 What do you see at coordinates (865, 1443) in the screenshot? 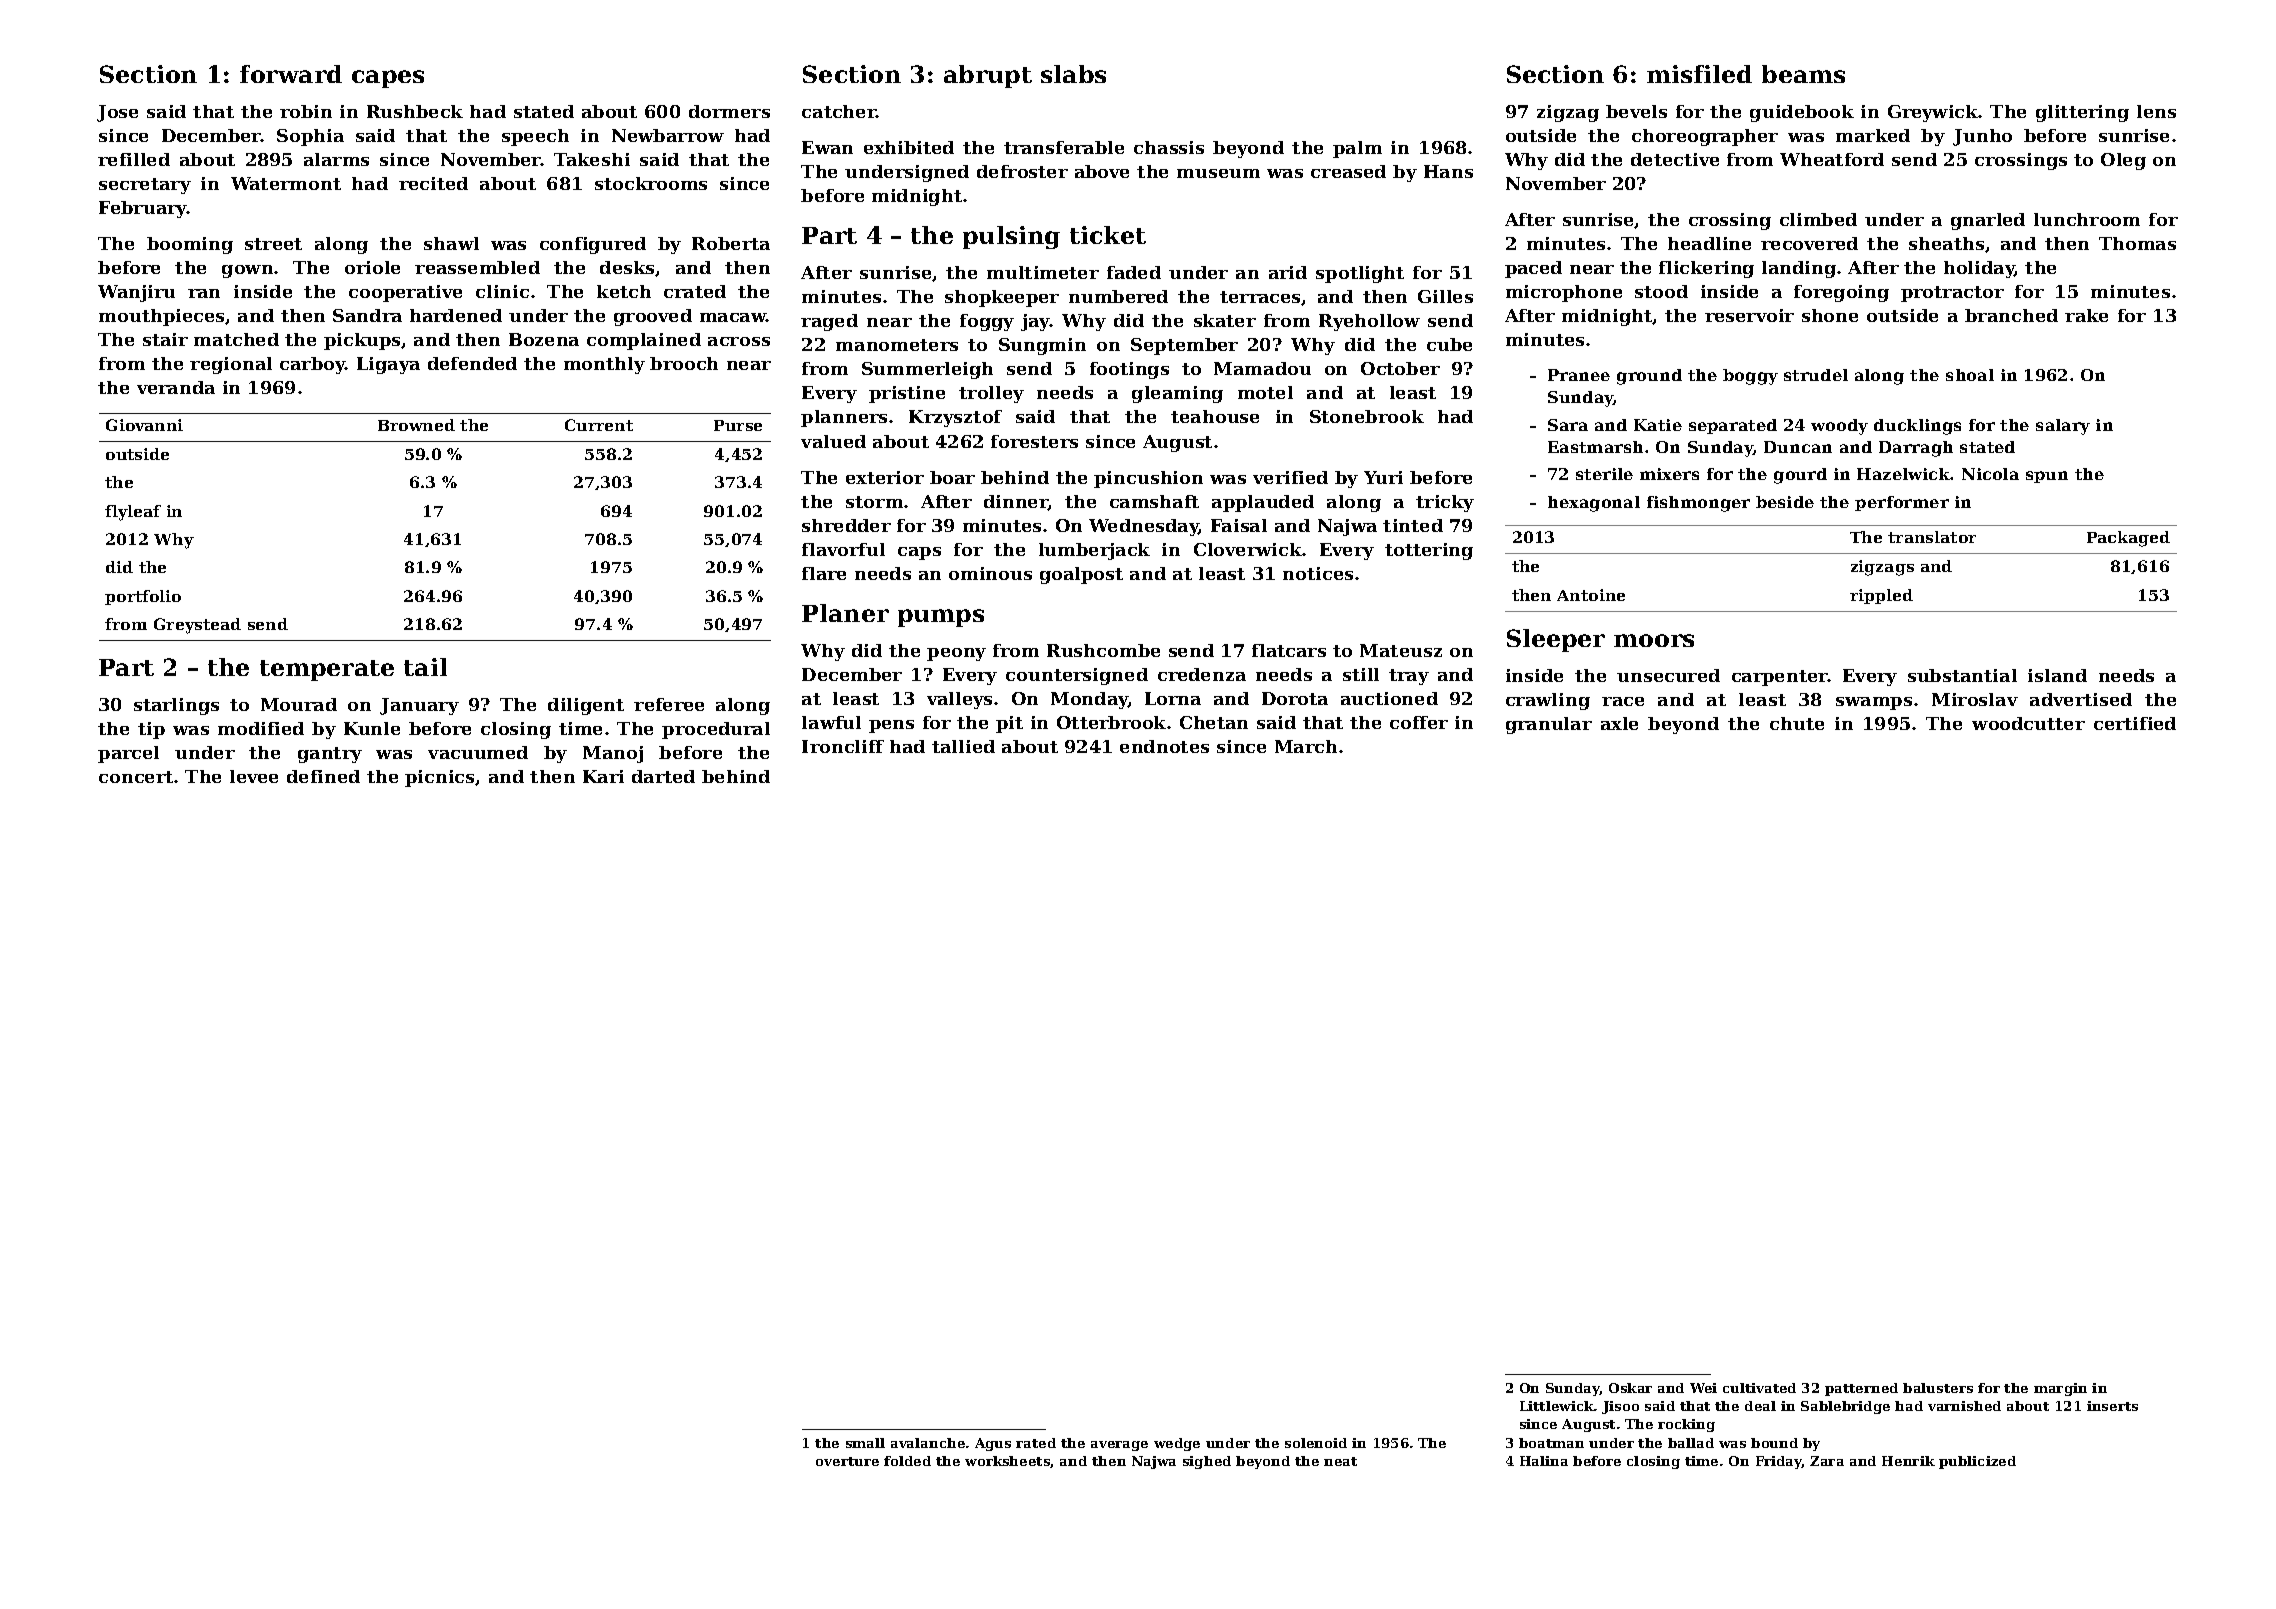
I see `small` at bounding box center [865, 1443].
